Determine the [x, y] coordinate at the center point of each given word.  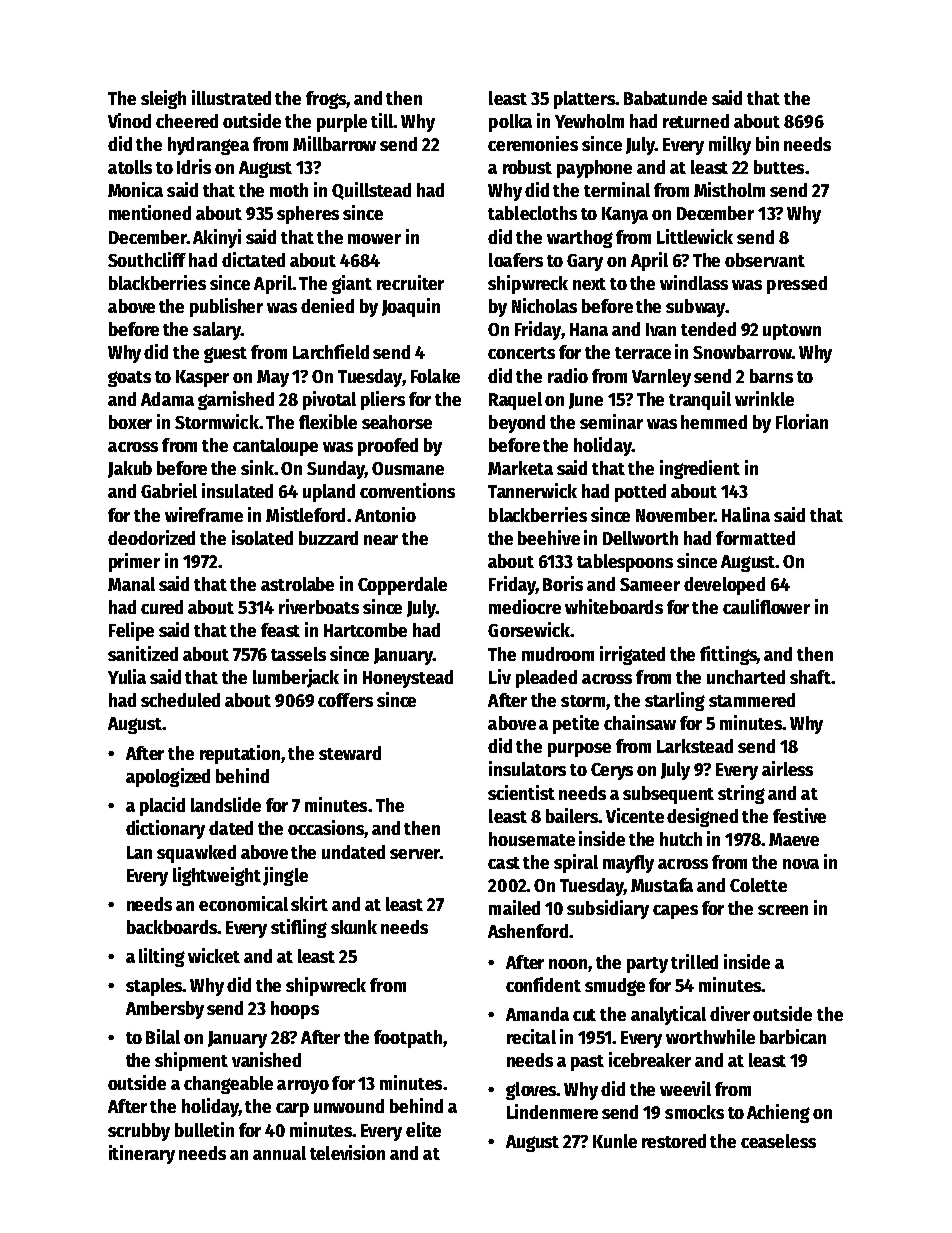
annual [279, 1153]
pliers [383, 400]
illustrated [231, 97]
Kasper [202, 378]
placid [162, 806]
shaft [810, 677]
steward [350, 753]
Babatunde [665, 98]
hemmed [714, 422]
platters [584, 100]
